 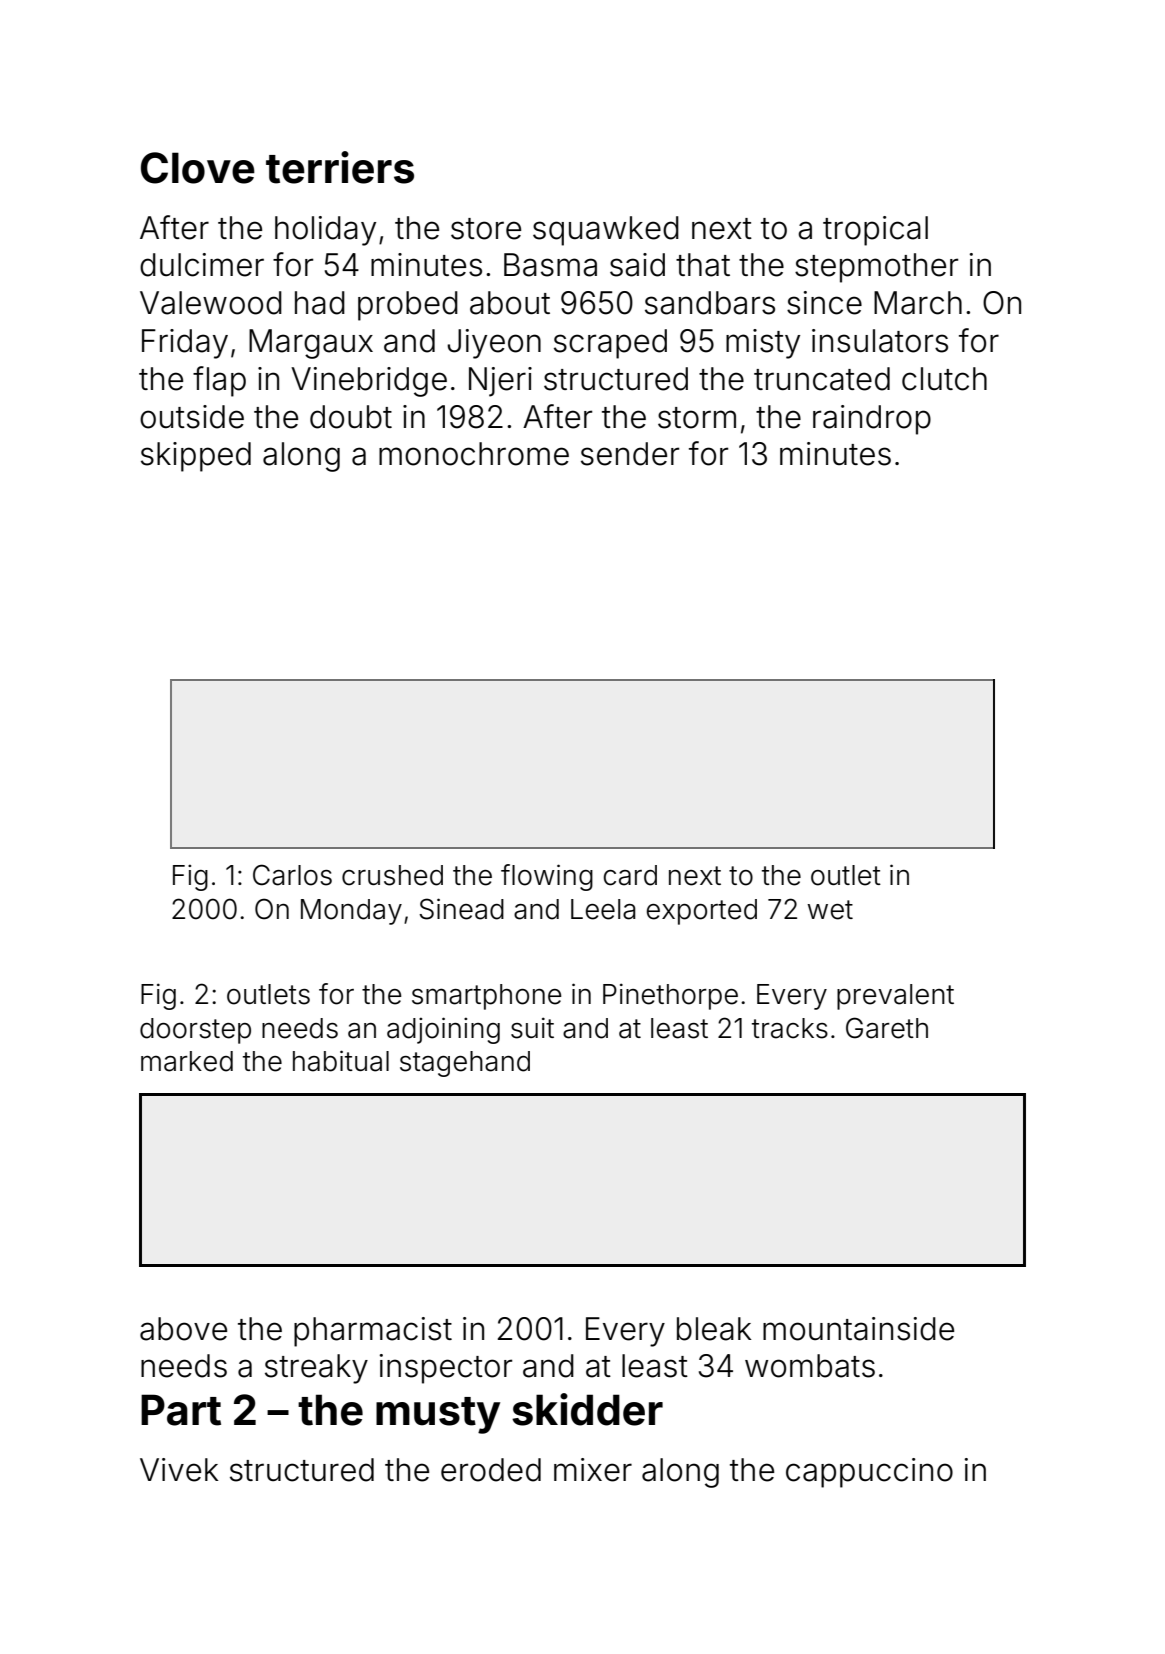 I want to click on prevalent, so click(x=895, y=997).
